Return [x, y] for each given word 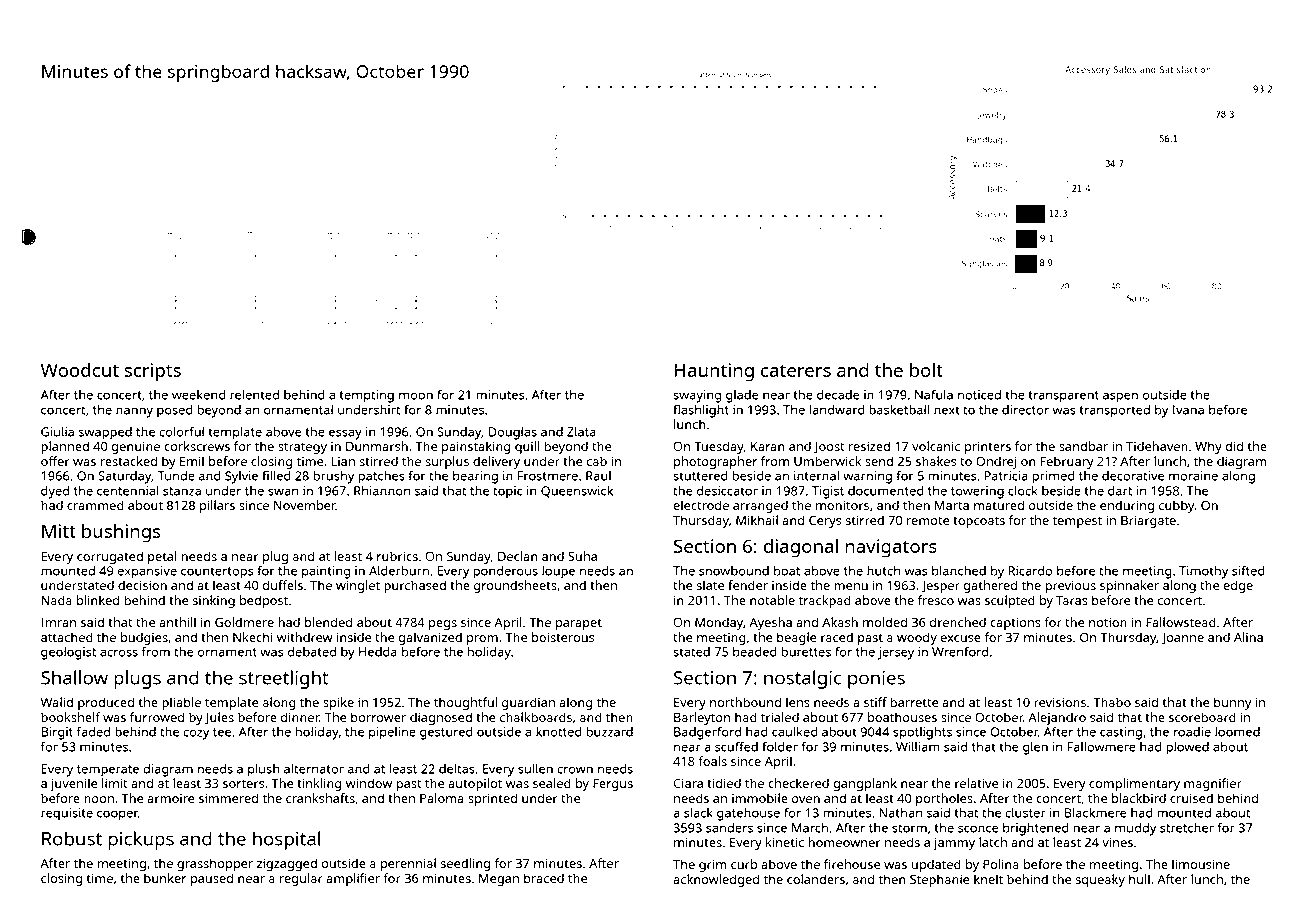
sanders [729, 828]
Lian [343, 461]
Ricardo [1030, 571]
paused [212, 879]
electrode [701, 505]
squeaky [1100, 880]
